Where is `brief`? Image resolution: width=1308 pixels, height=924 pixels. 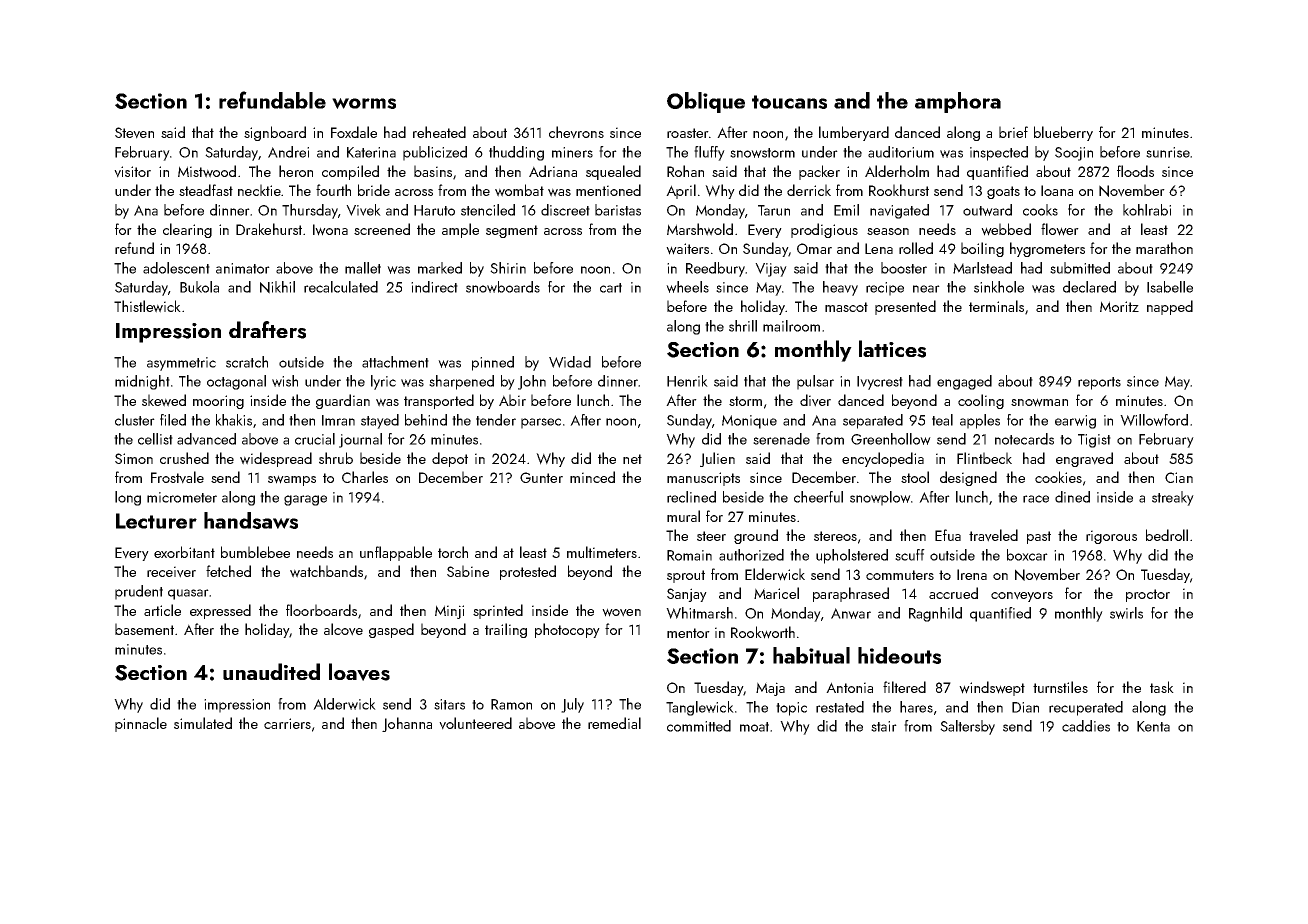 brief is located at coordinates (1013, 132).
